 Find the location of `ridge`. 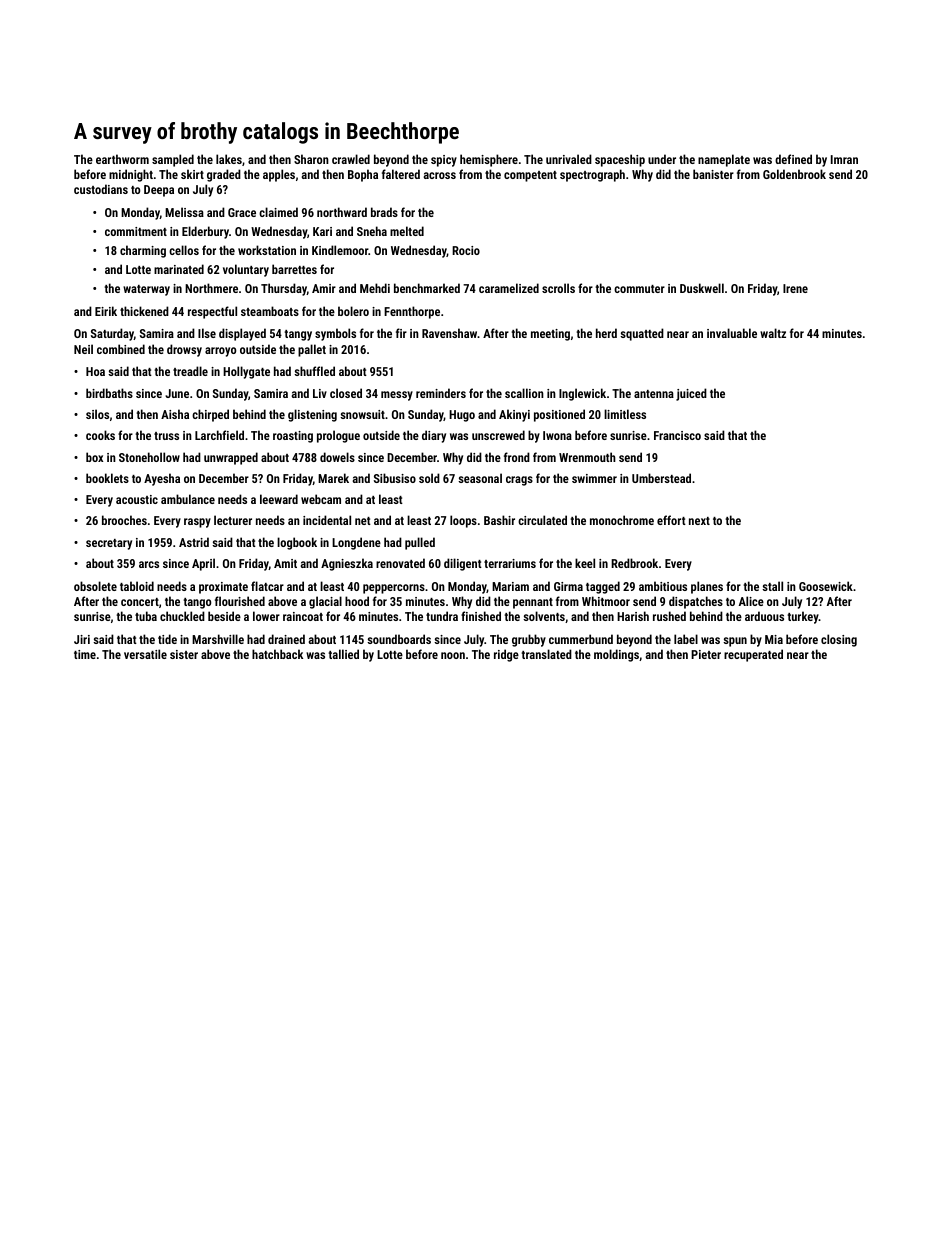

ridge is located at coordinates (506, 655).
